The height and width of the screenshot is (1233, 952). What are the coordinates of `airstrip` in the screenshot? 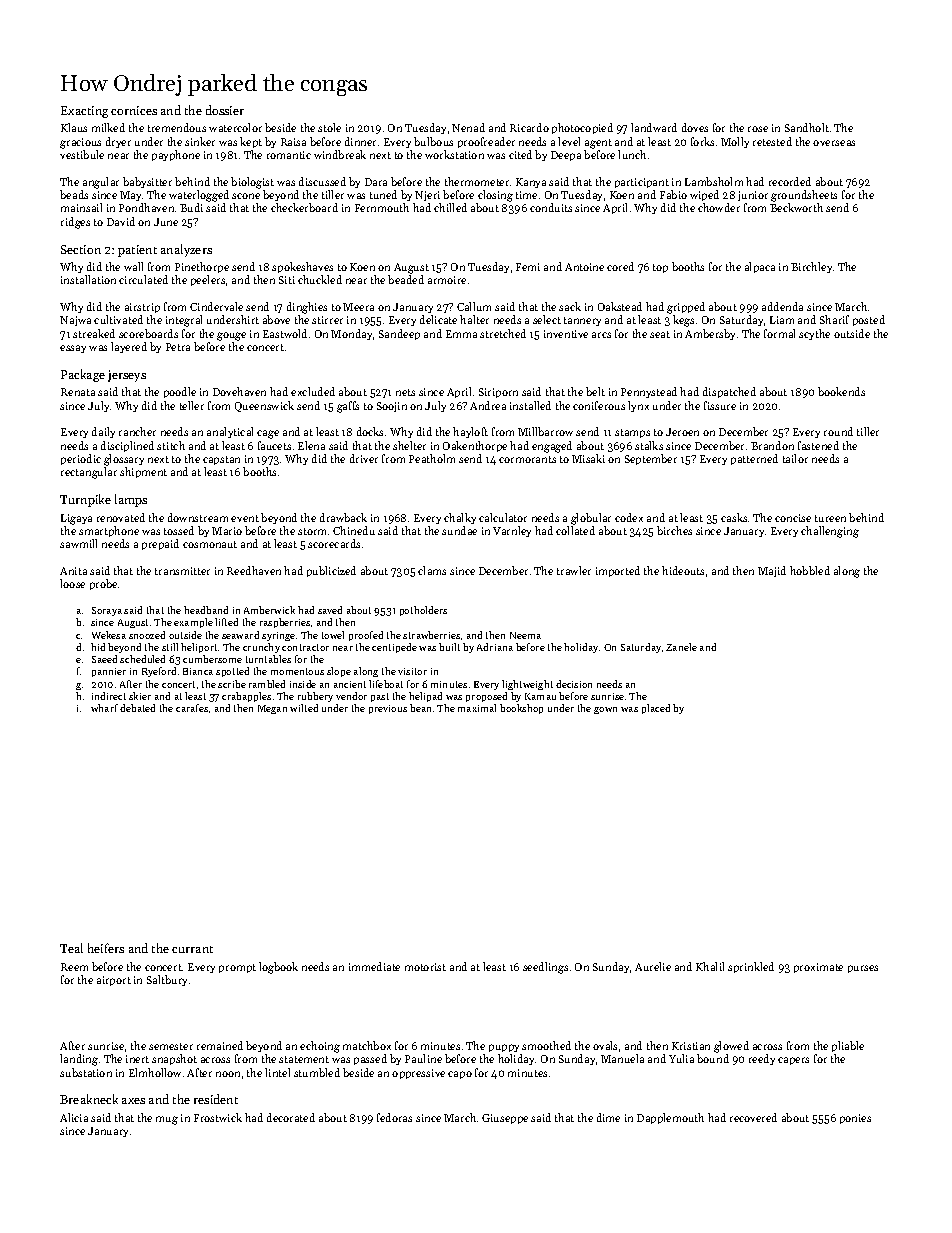 It's located at (142, 308).
